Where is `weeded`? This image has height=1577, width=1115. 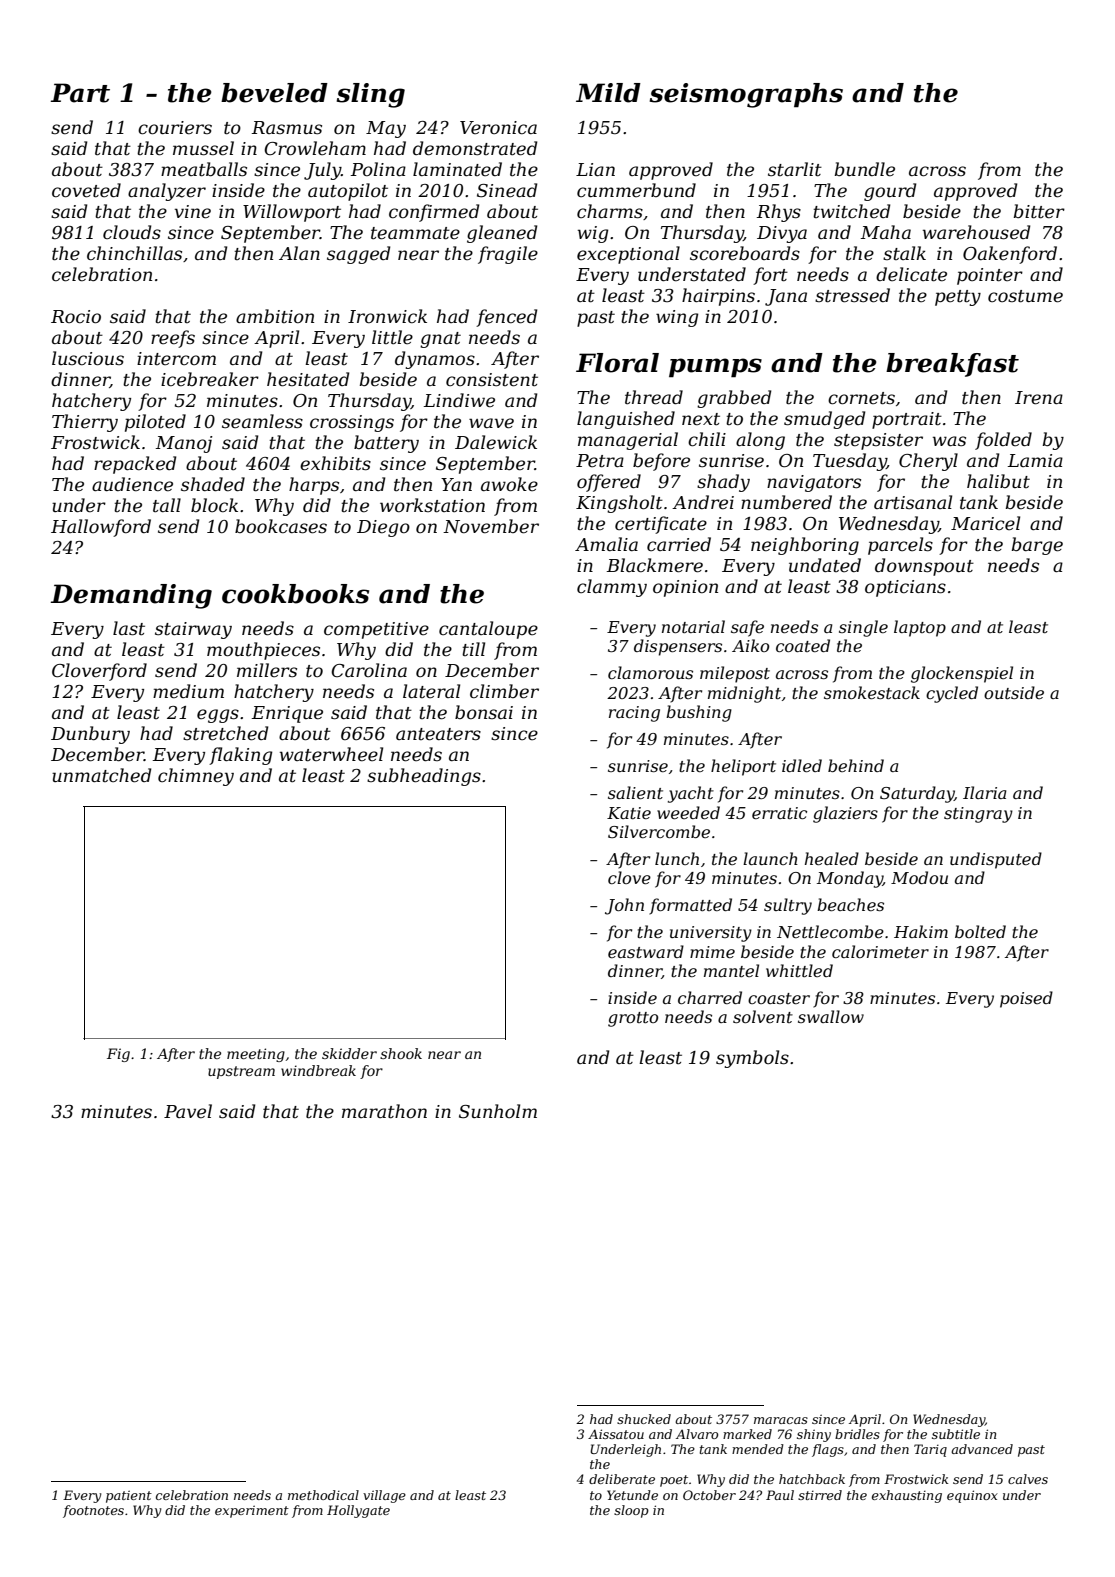 weeded is located at coordinates (688, 812).
